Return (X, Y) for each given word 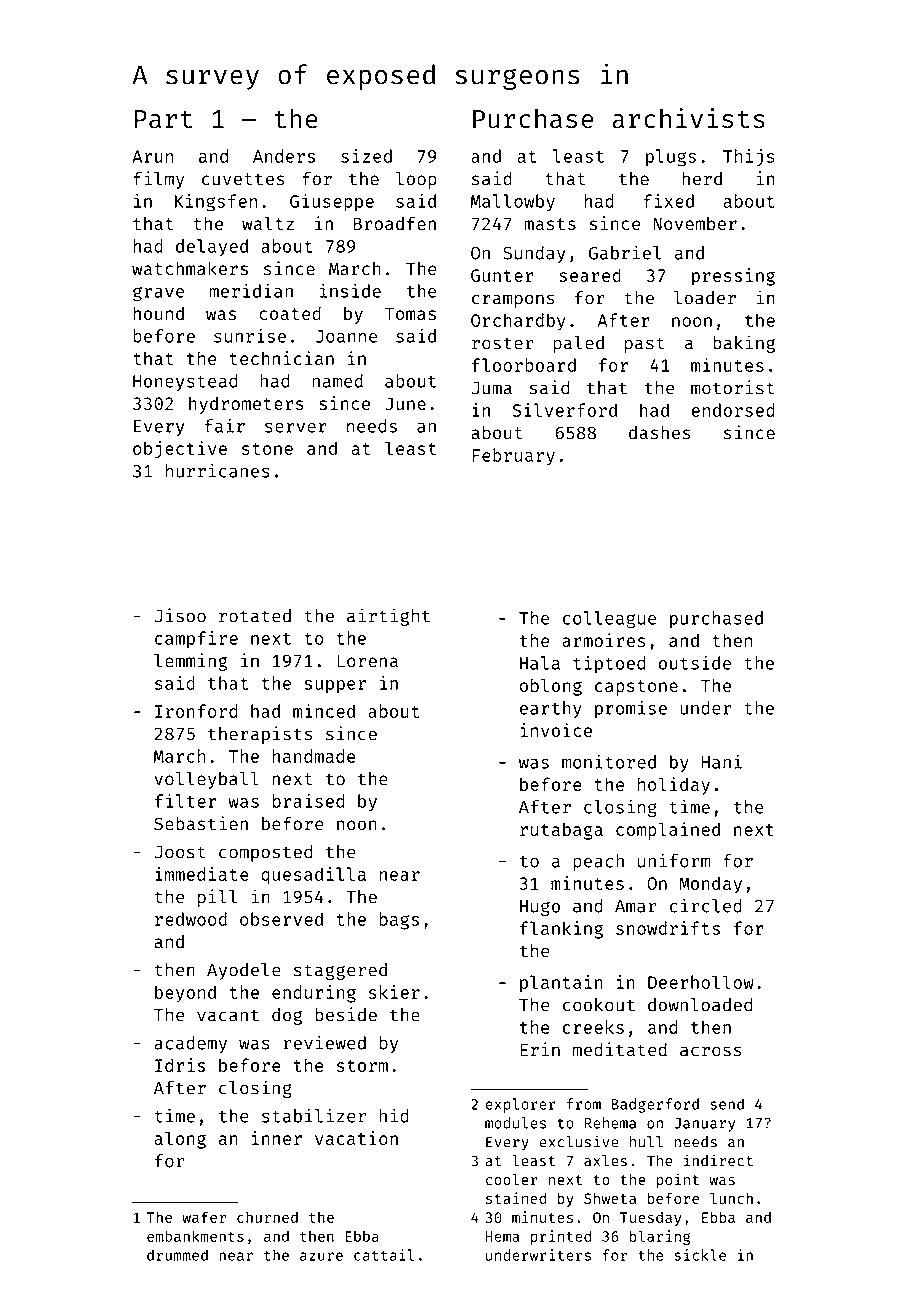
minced (324, 711)
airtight (388, 617)
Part (163, 119)
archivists (688, 118)
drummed (177, 1255)
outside (695, 663)
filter (186, 801)
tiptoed (609, 664)
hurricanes (218, 470)
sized (366, 156)
